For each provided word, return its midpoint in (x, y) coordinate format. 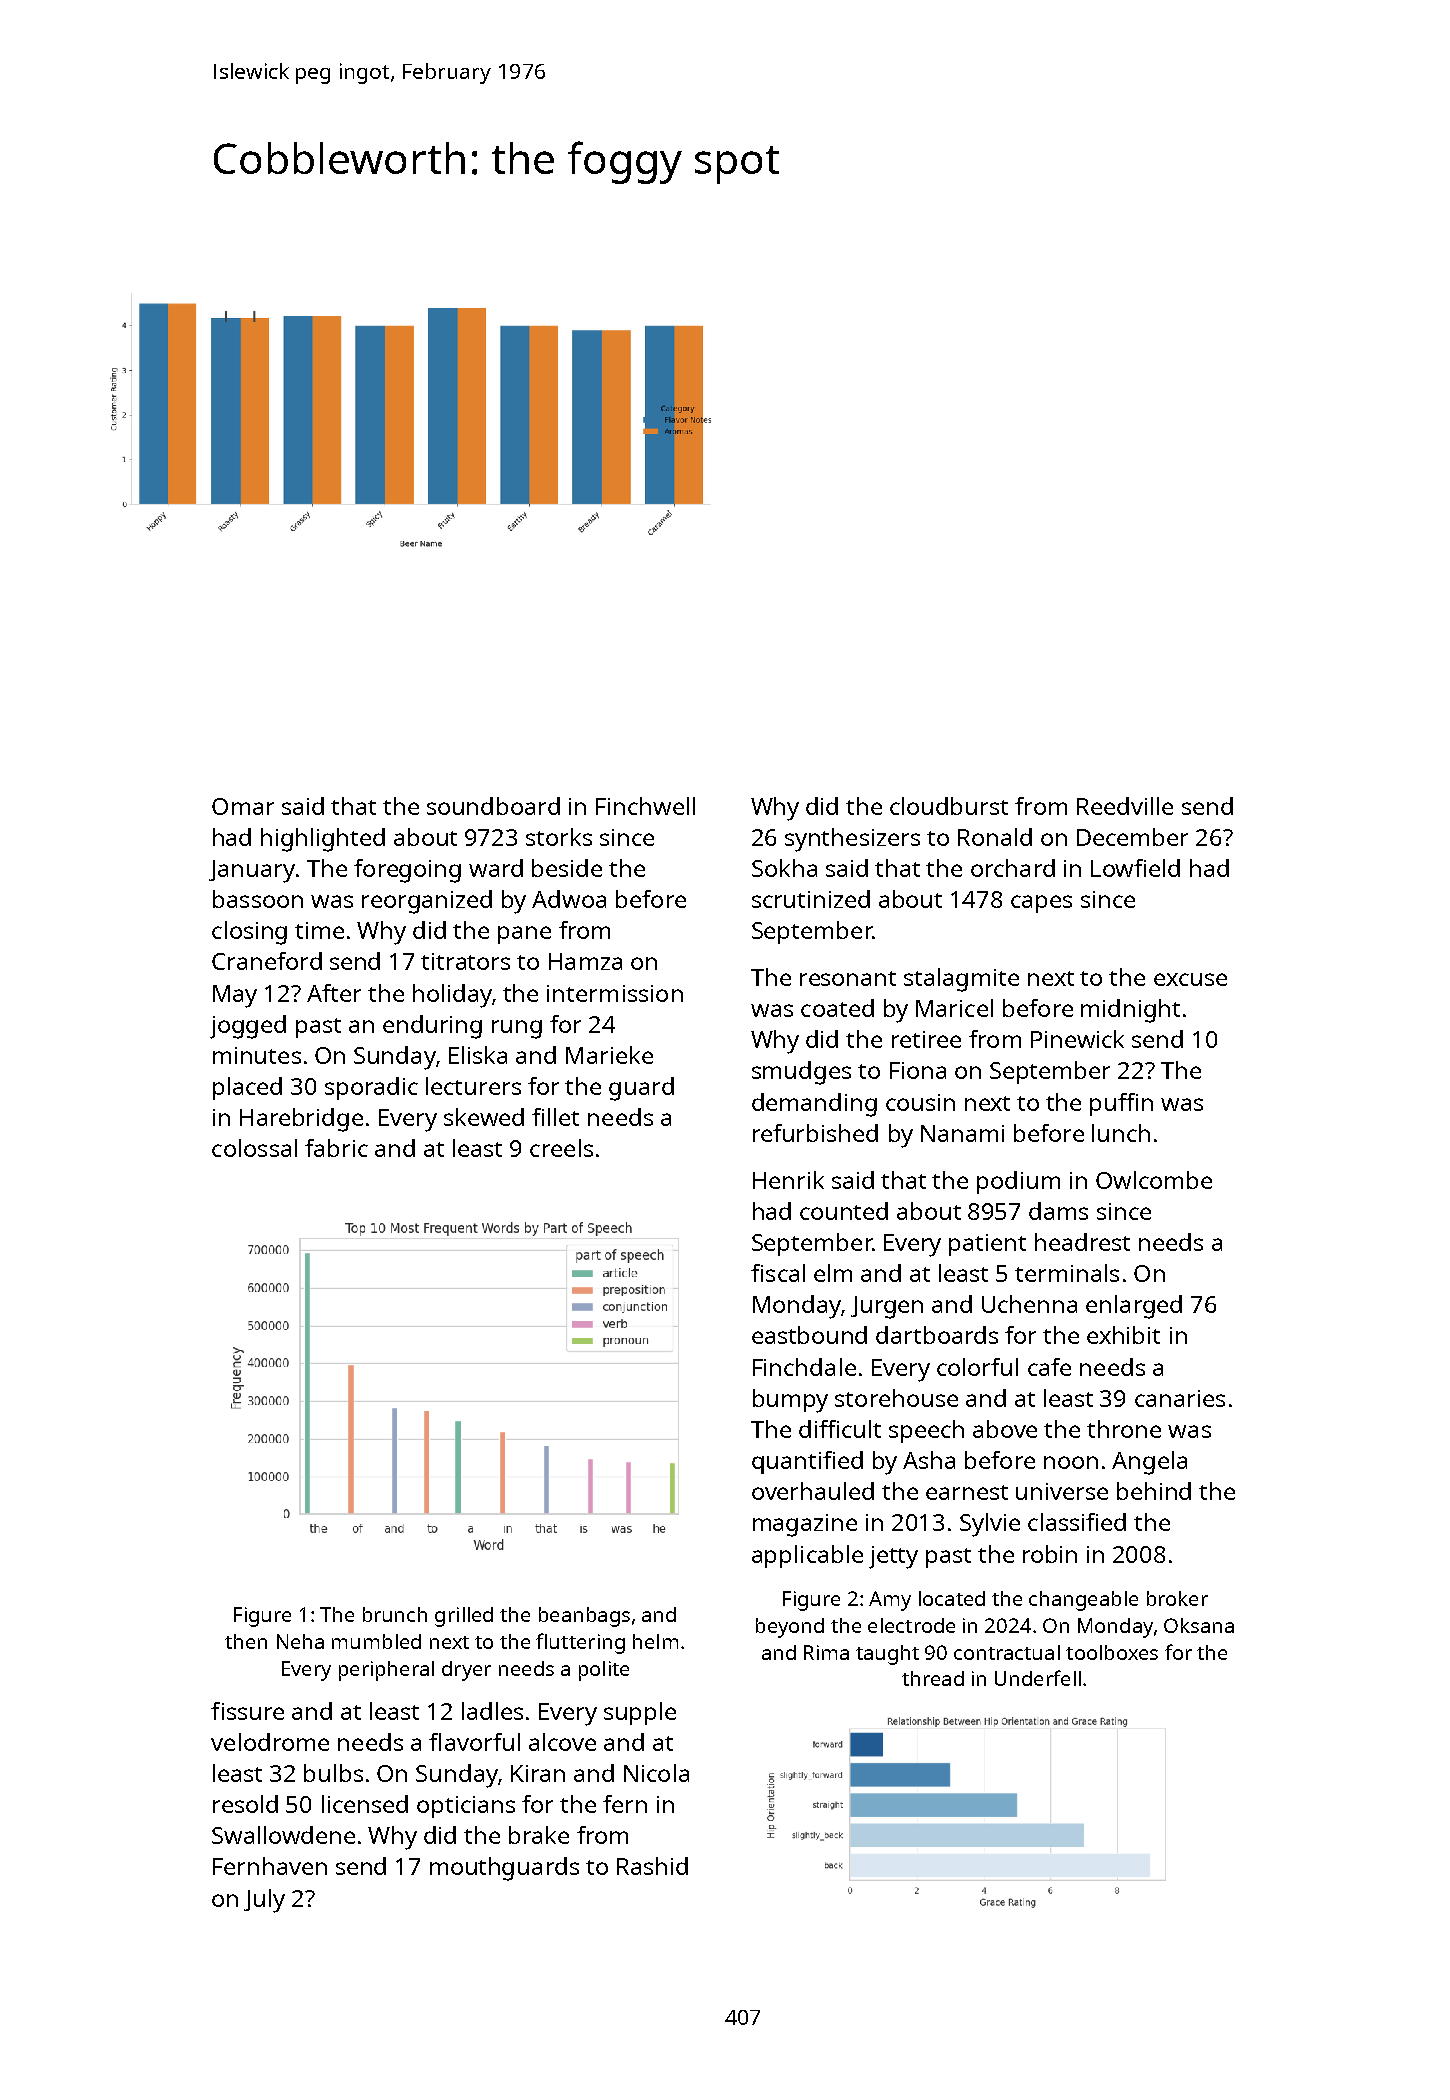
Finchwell (645, 806)
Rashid (652, 1866)
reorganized (427, 902)
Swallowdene (283, 1835)
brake (539, 1835)
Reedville (1125, 806)
